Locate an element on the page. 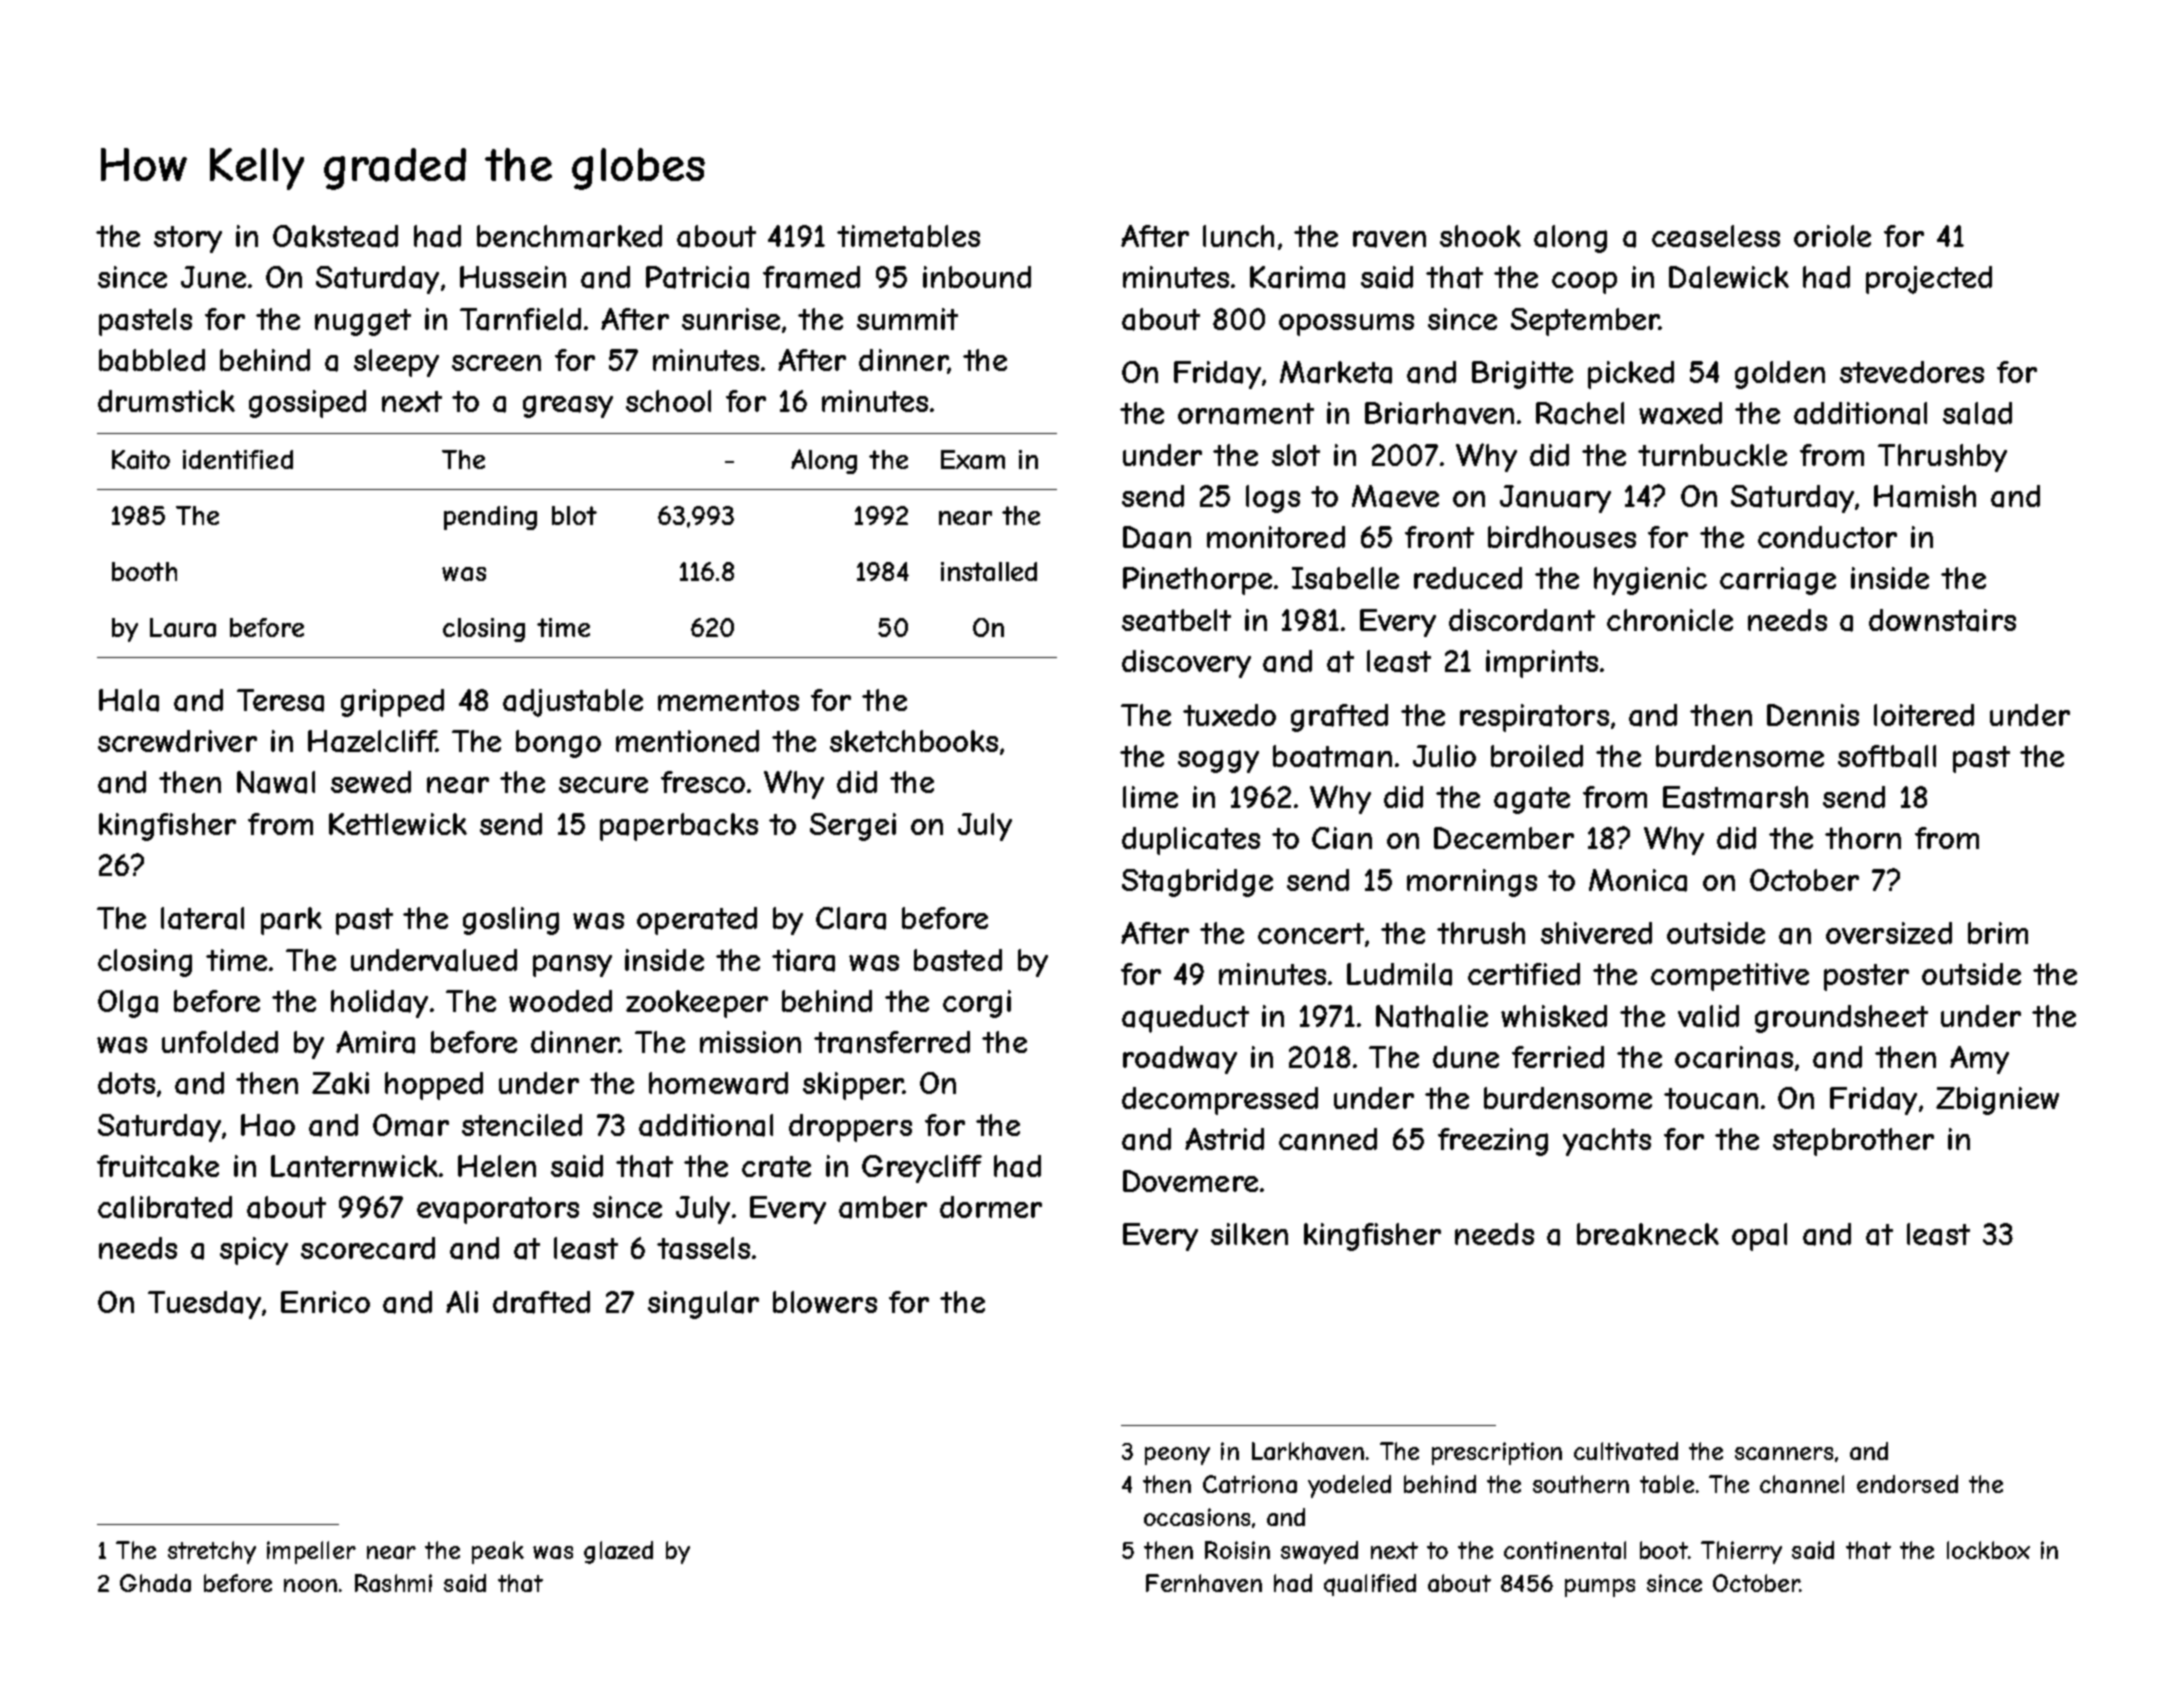 This document has height=1683, width=2178. calibrated is located at coordinates (165, 1207).
